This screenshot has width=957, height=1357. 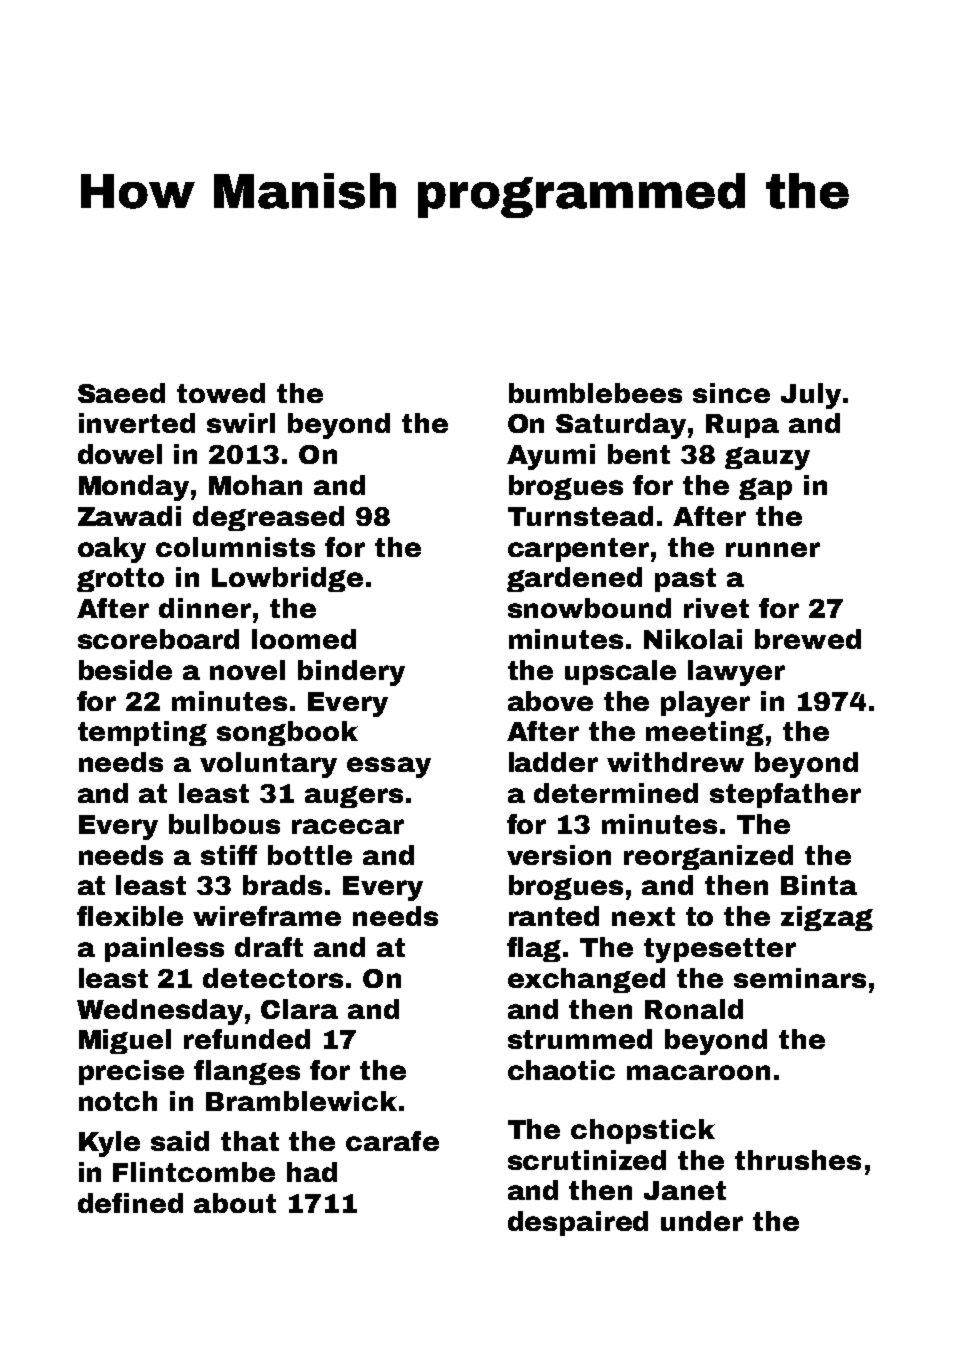 What do you see at coordinates (675, 762) in the screenshot?
I see `withdrew` at bounding box center [675, 762].
